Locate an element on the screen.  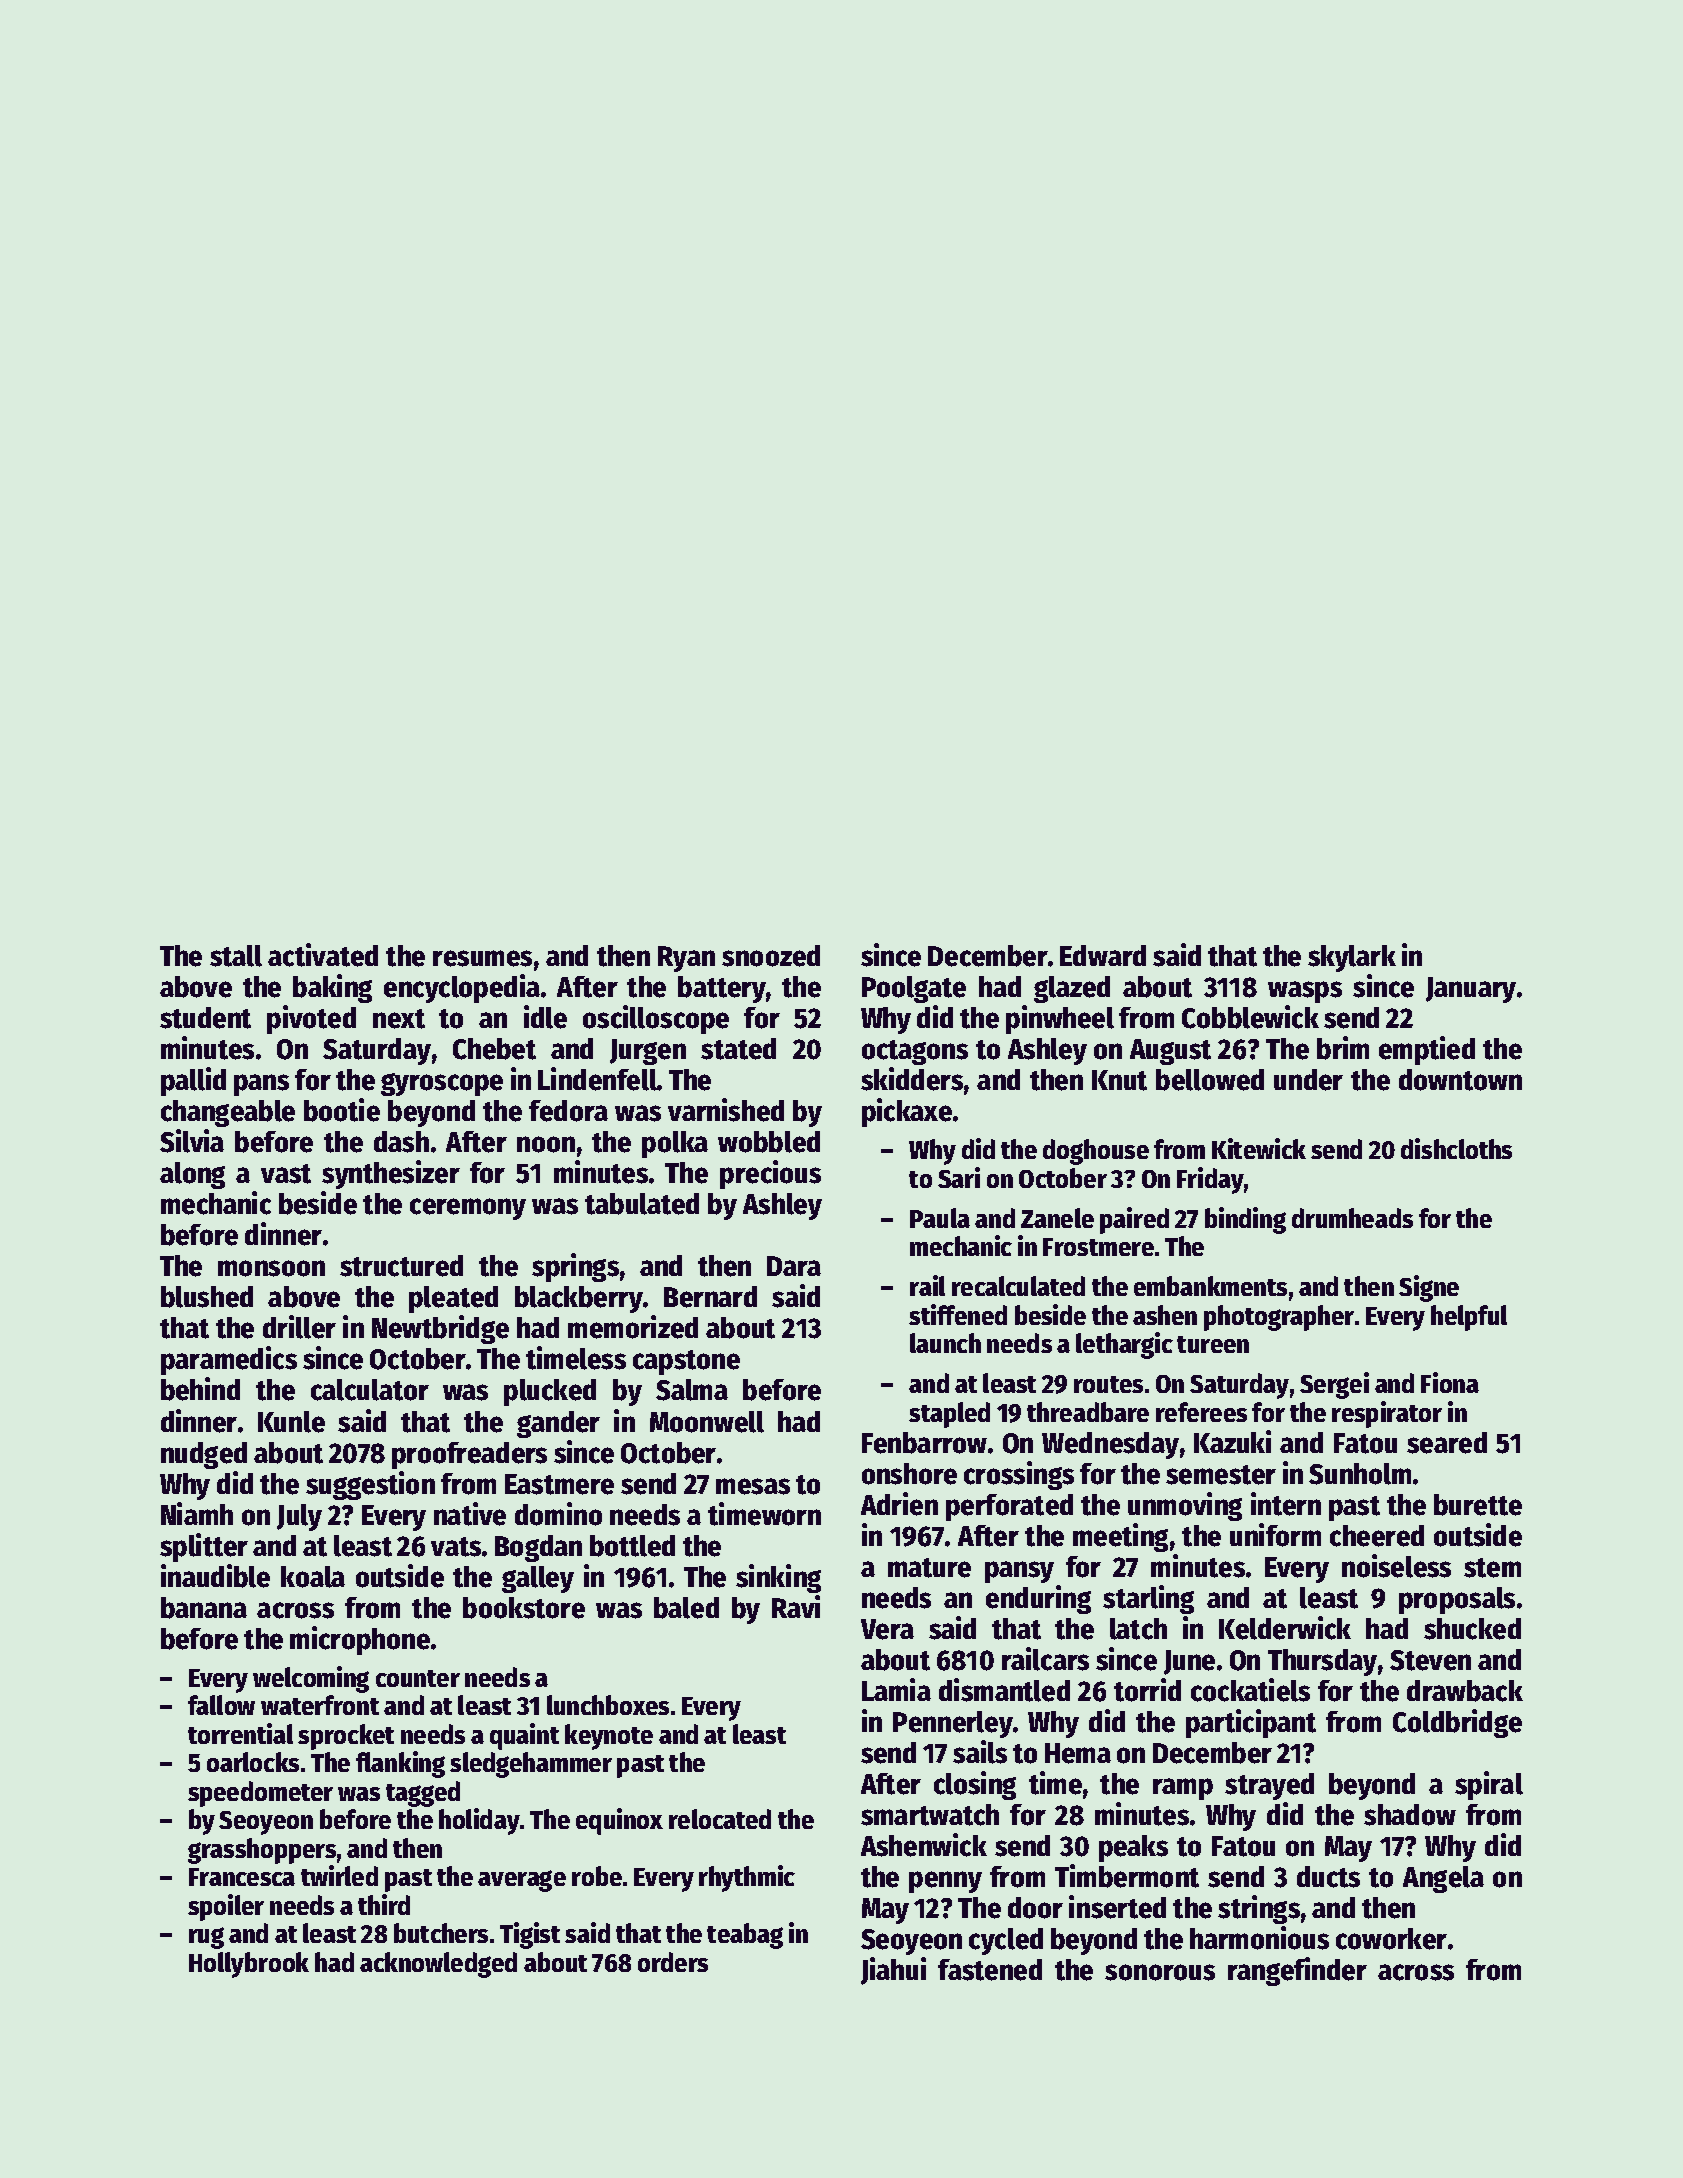
Edward is located at coordinates (1103, 955).
